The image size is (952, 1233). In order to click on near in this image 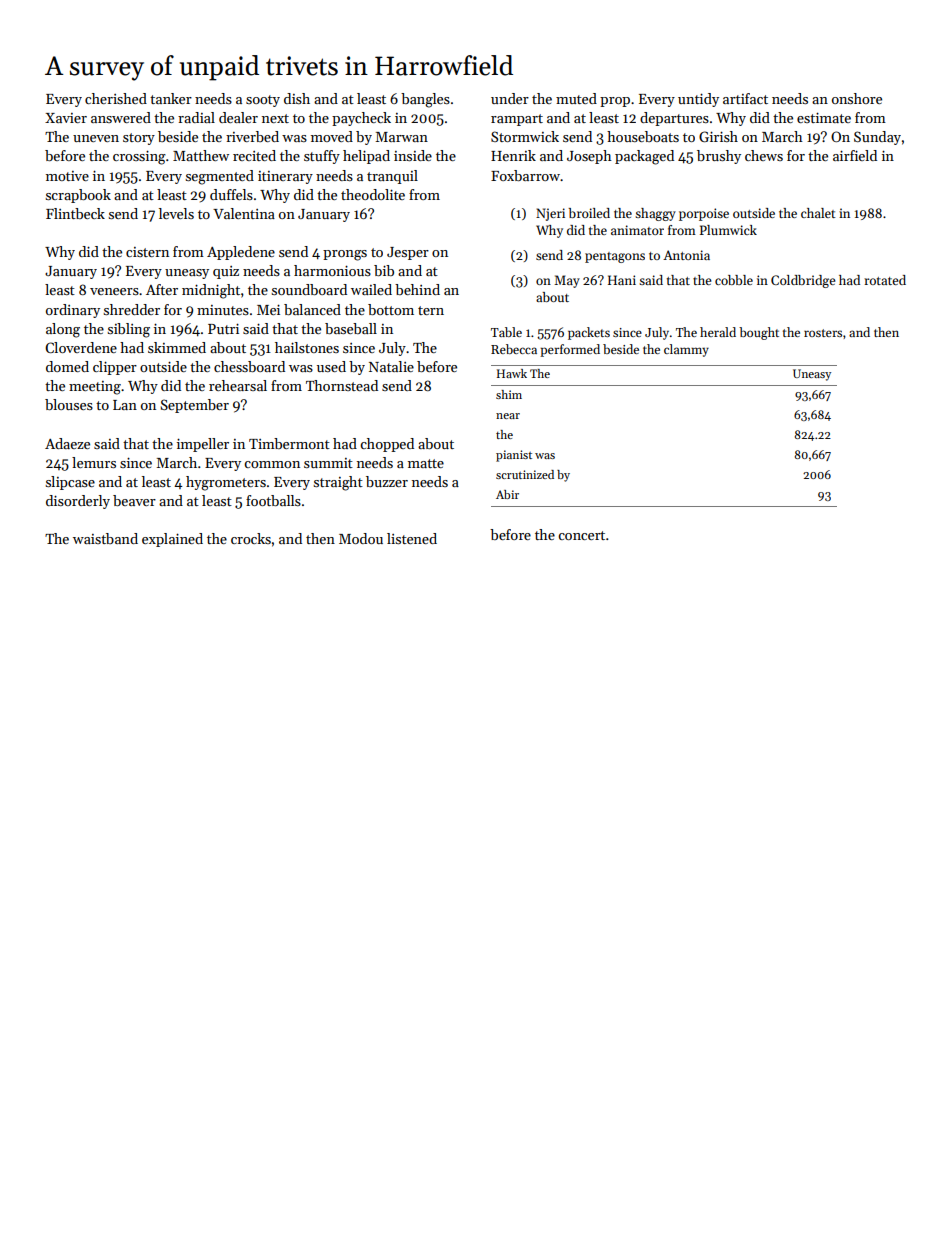, I will do `click(508, 416)`.
